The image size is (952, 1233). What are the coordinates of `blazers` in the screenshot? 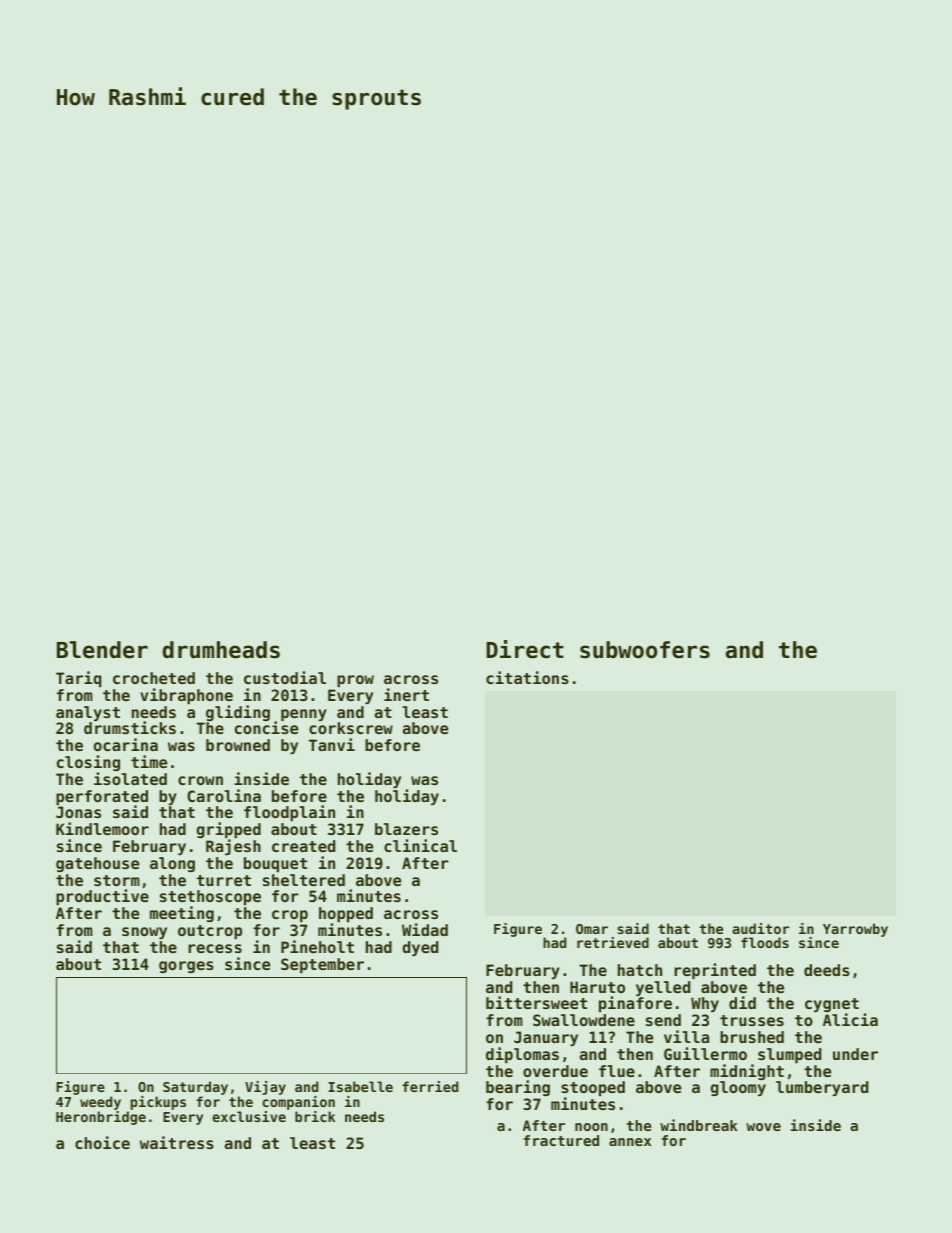 It's located at (406, 829).
